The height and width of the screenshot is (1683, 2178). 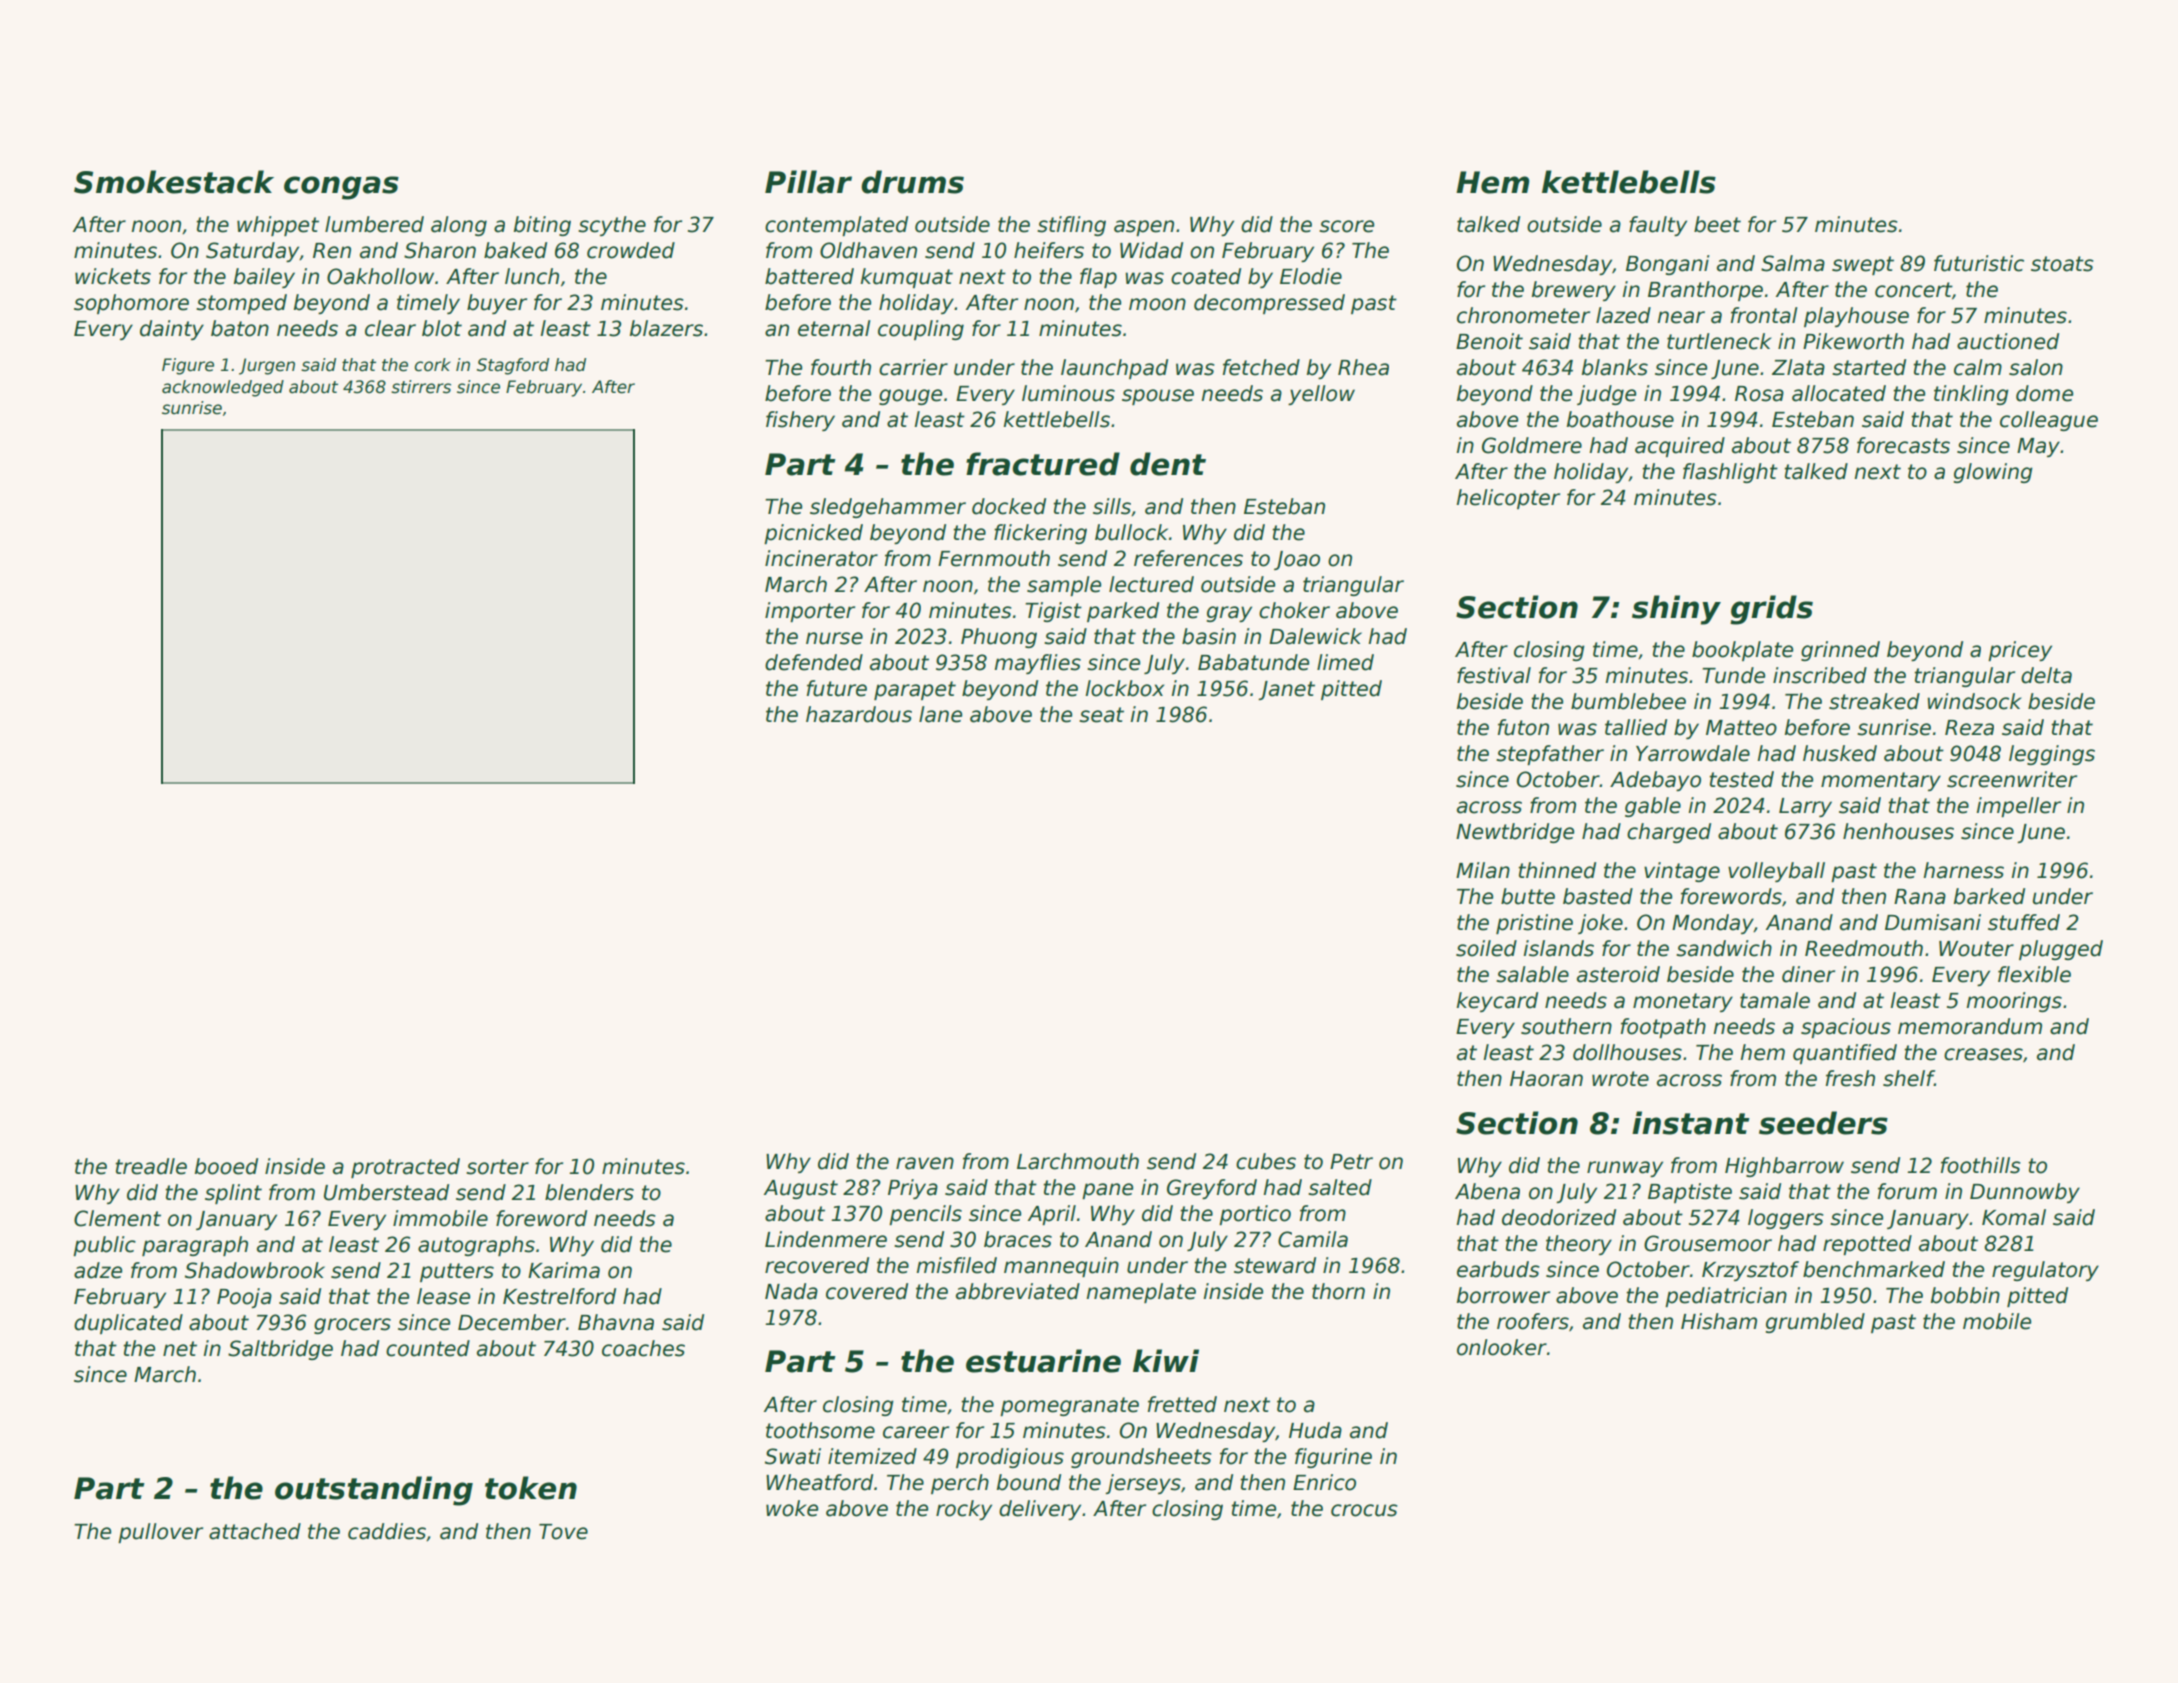 What do you see at coordinates (1346, 226) in the screenshot?
I see `score` at bounding box center [1346, 226].
